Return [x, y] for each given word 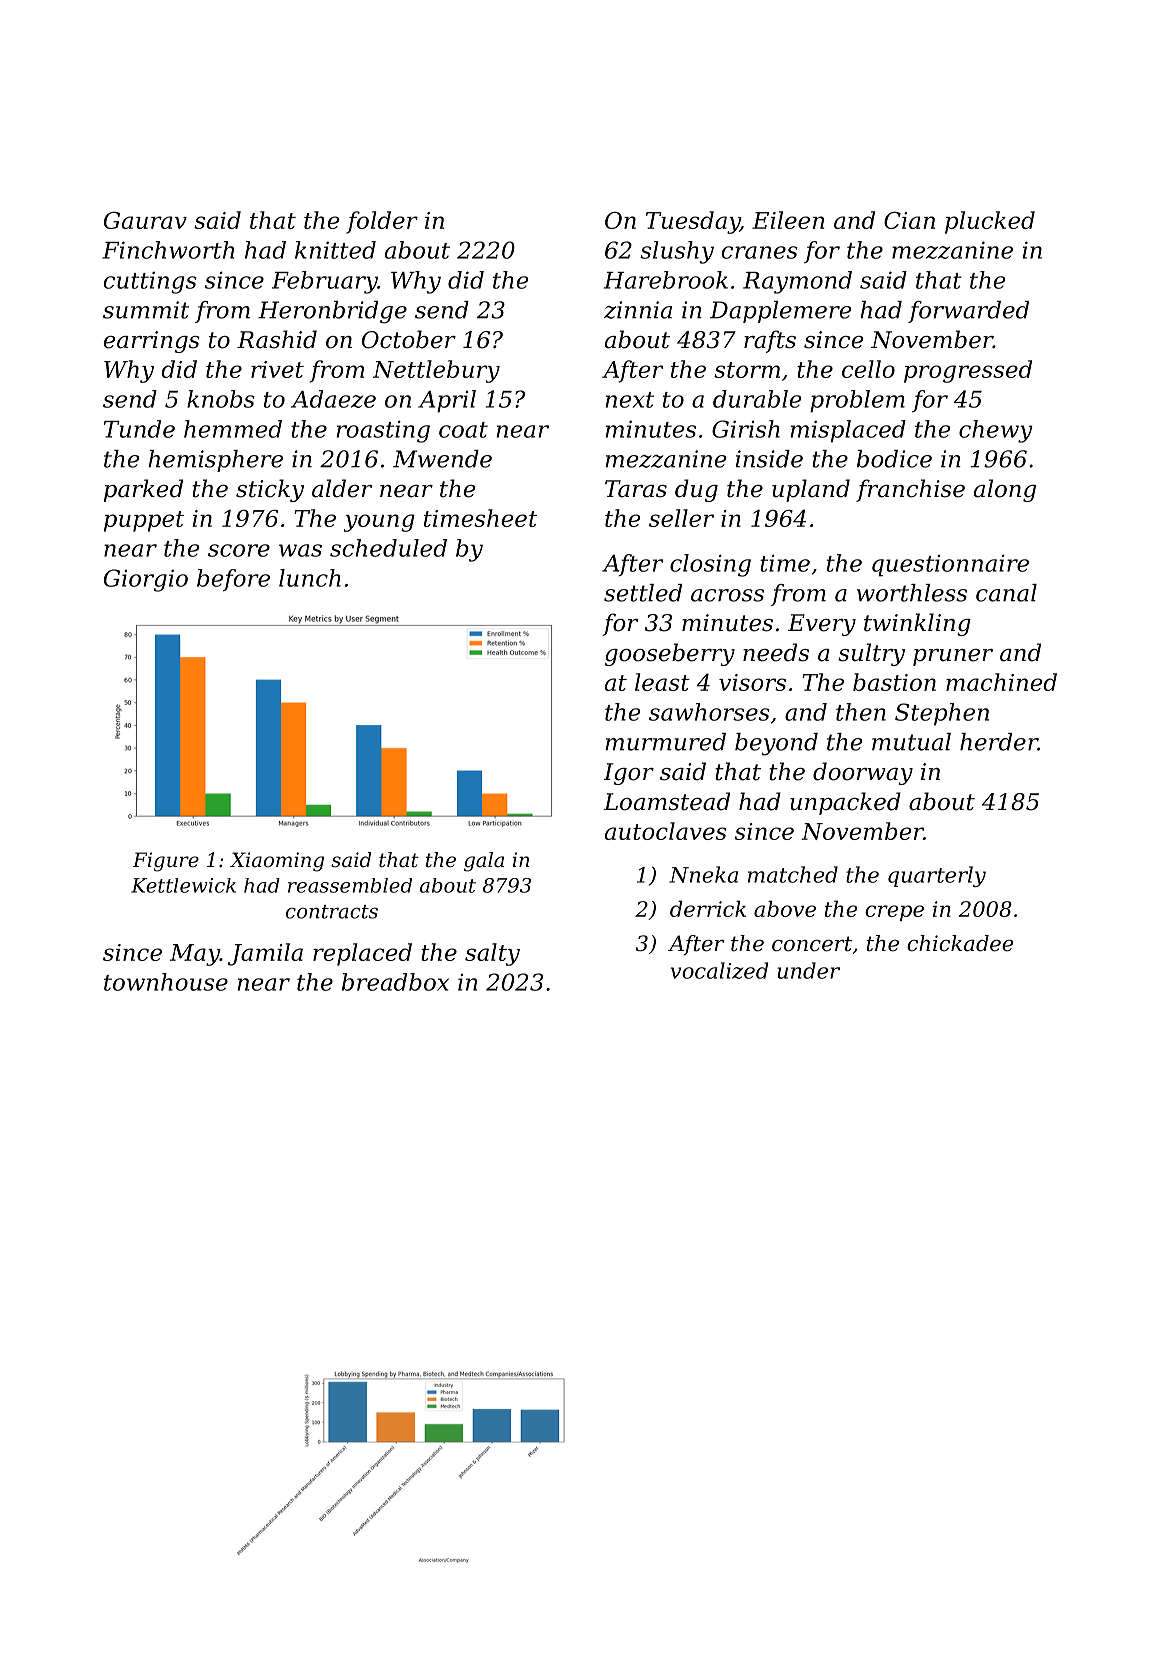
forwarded [968, 312]
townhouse [166, 982]
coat [463, 430]
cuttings [150, 282]
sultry [871, 654]
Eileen [788, 220]
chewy [996, 431]
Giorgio [146, 580]
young [379, 523]
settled [643, 593]
